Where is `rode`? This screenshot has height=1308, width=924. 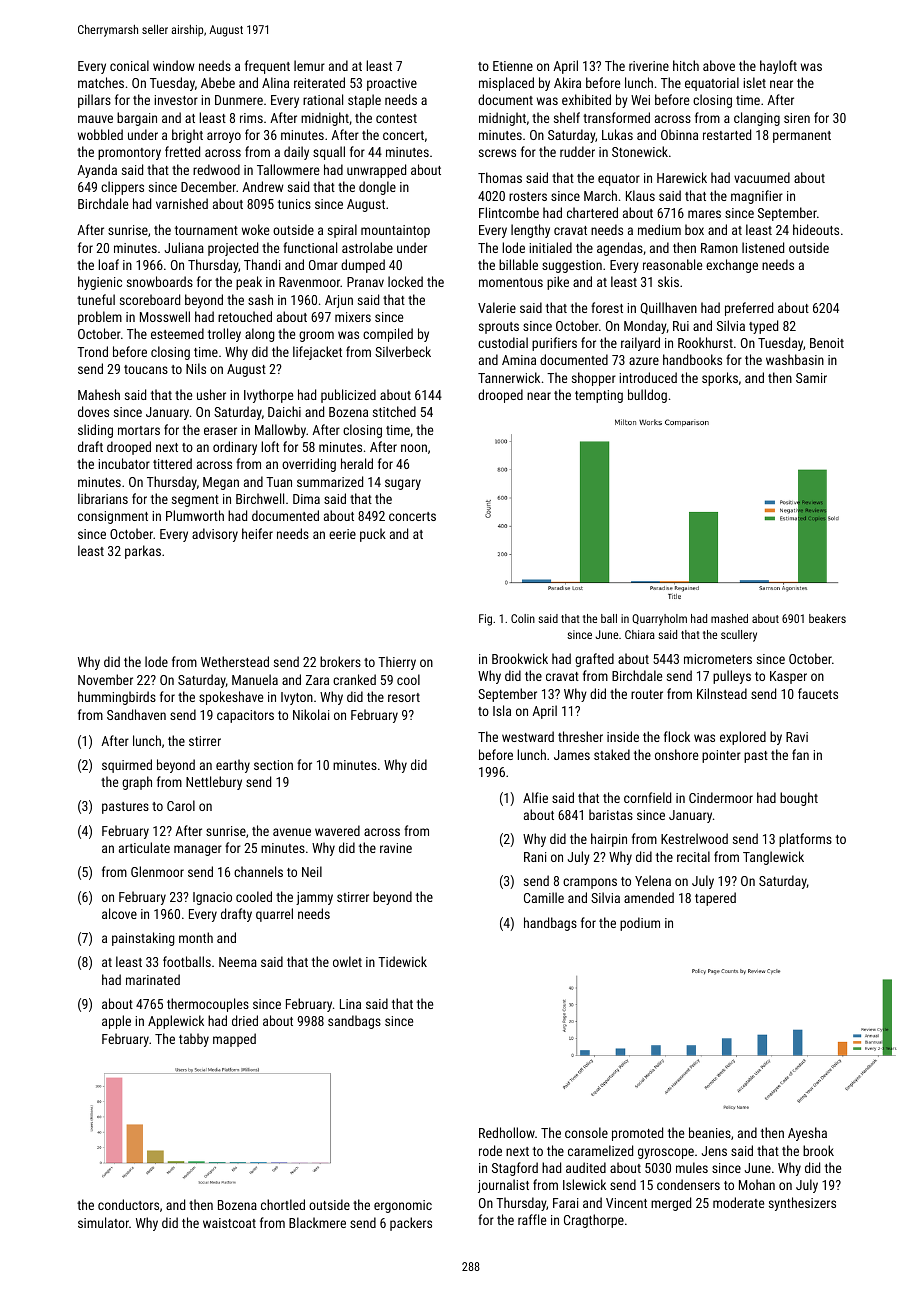 rode is located at coordinates (490, 1150).
